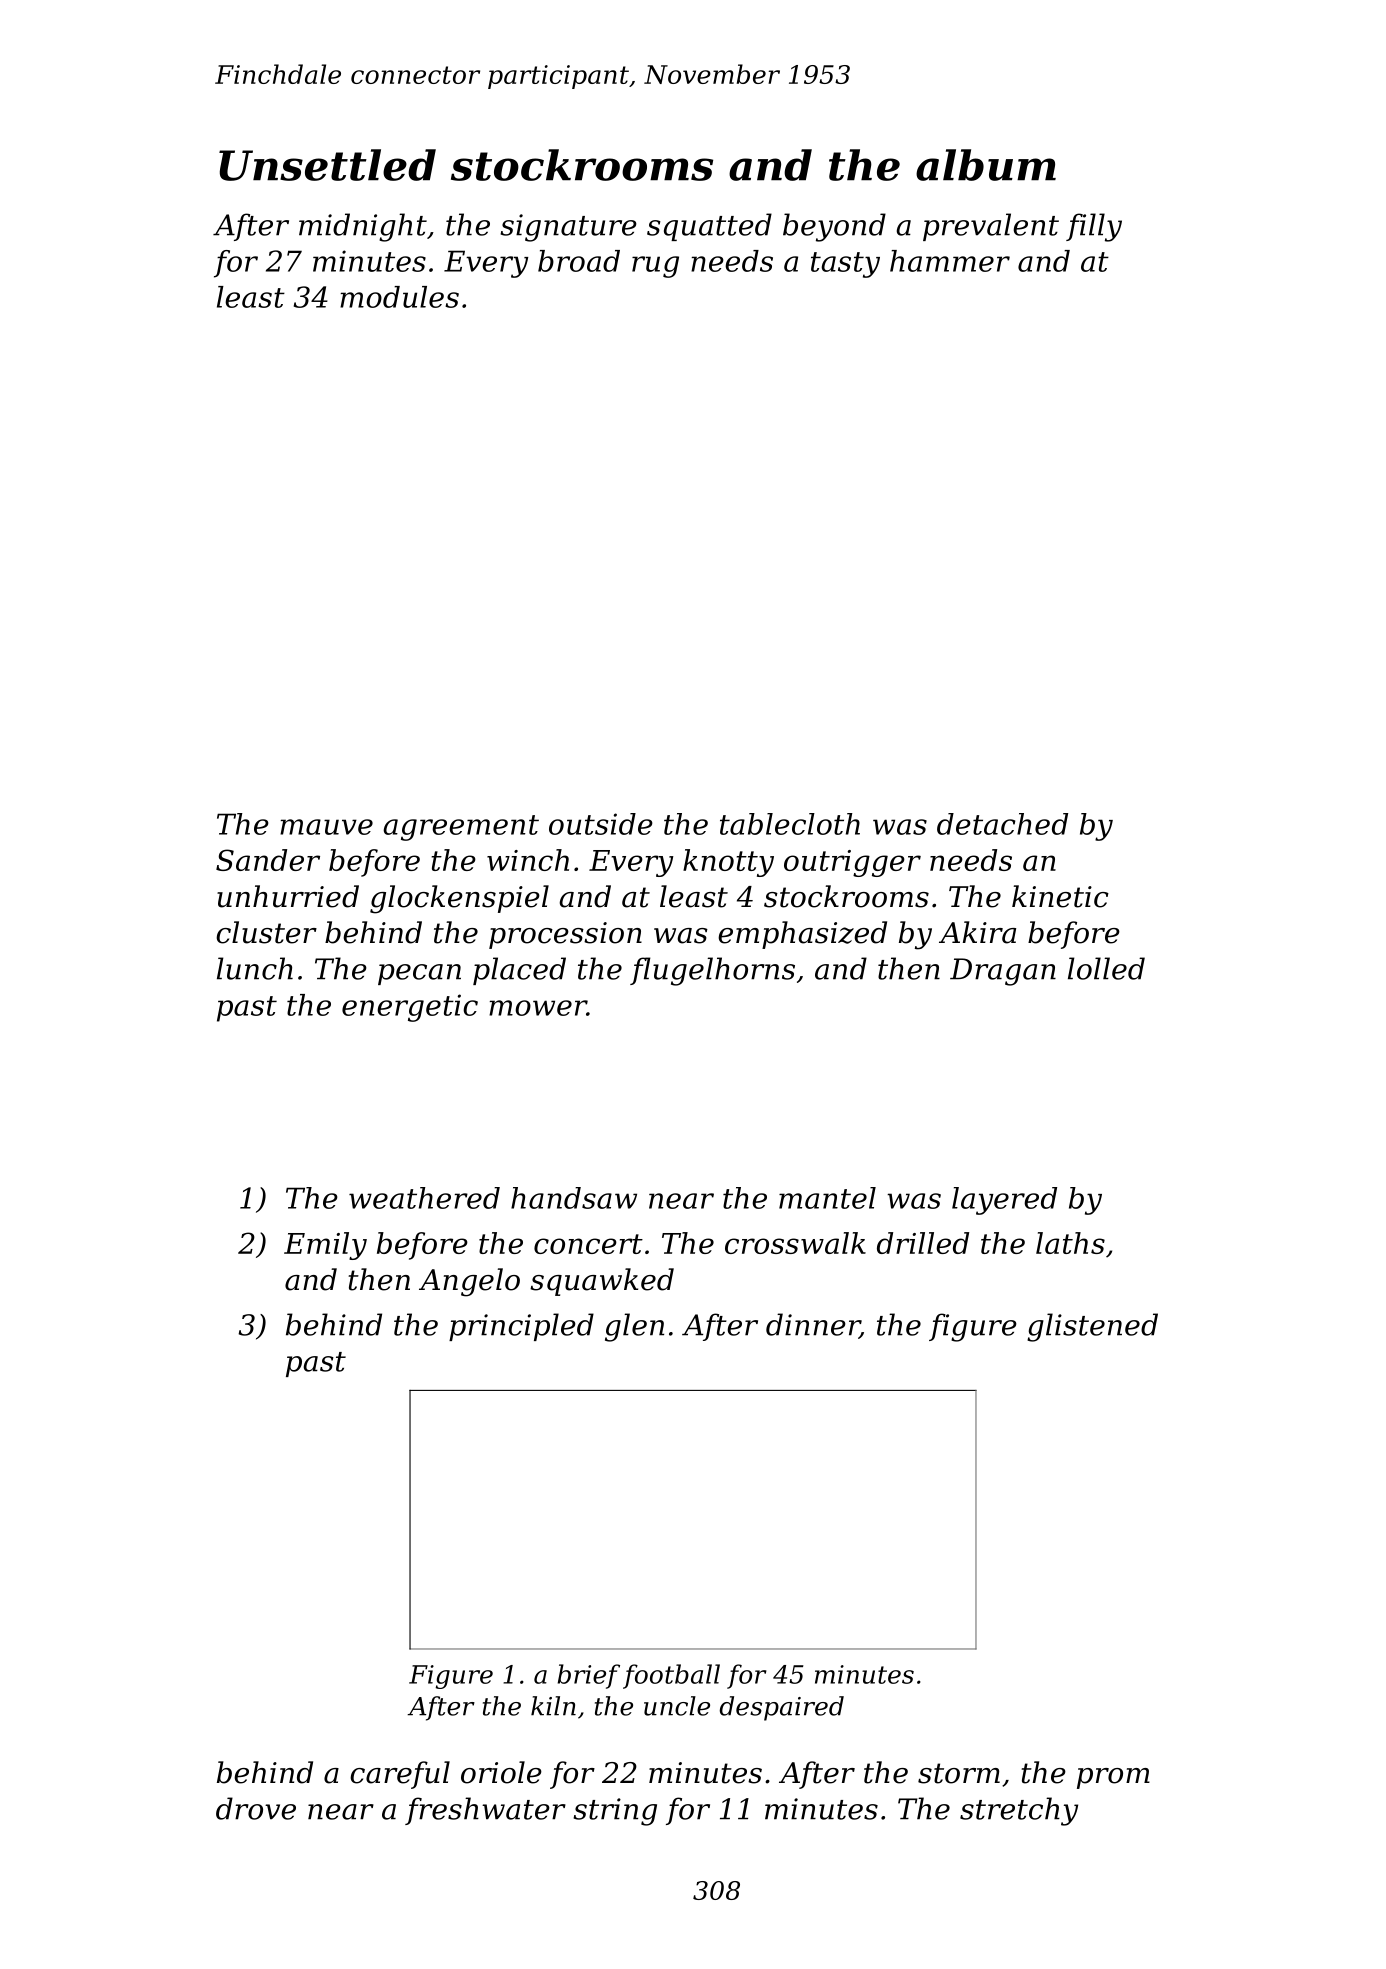 This screenshot has width=1386, height=1969. I want to click on prom, so click(1113, 1778).
